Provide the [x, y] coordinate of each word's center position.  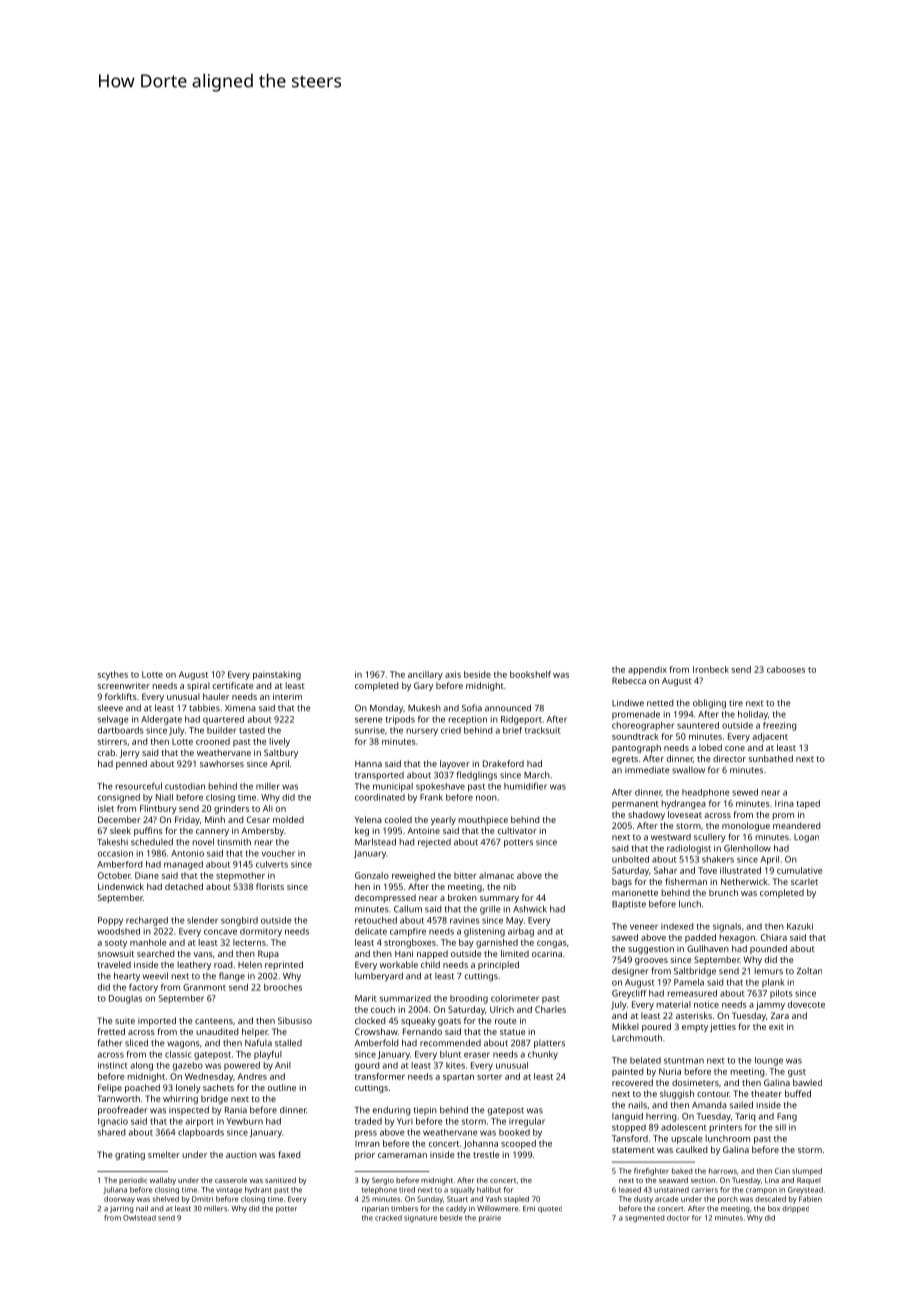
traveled [114, 964]
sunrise [370, 730]
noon [486, 798]
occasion [115, 853]
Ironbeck [711, 669]
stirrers [112, 741]
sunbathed [771, 758]
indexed [677, 926]
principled [498, 965]
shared [111, 1132]
